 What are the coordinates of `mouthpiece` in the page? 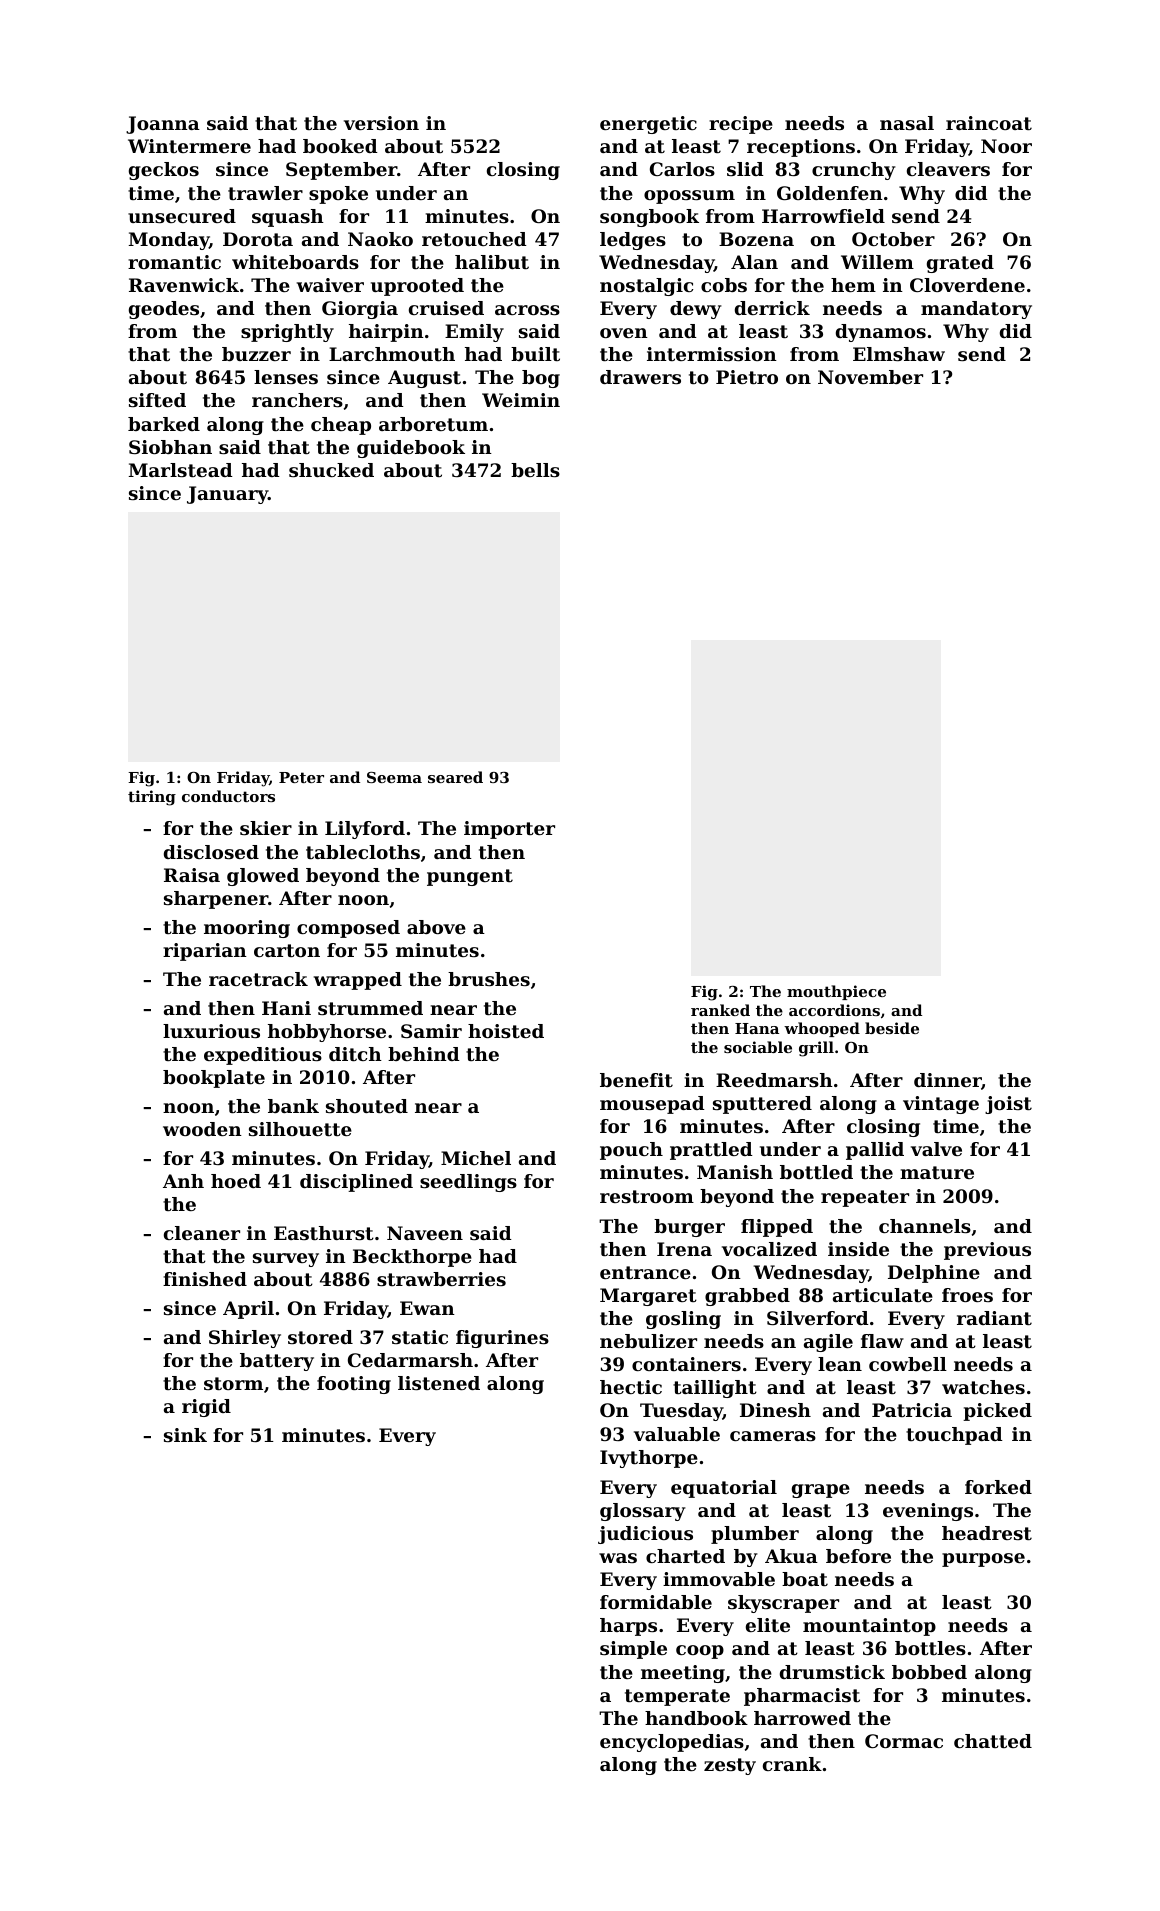 It's located at (836, 992).
